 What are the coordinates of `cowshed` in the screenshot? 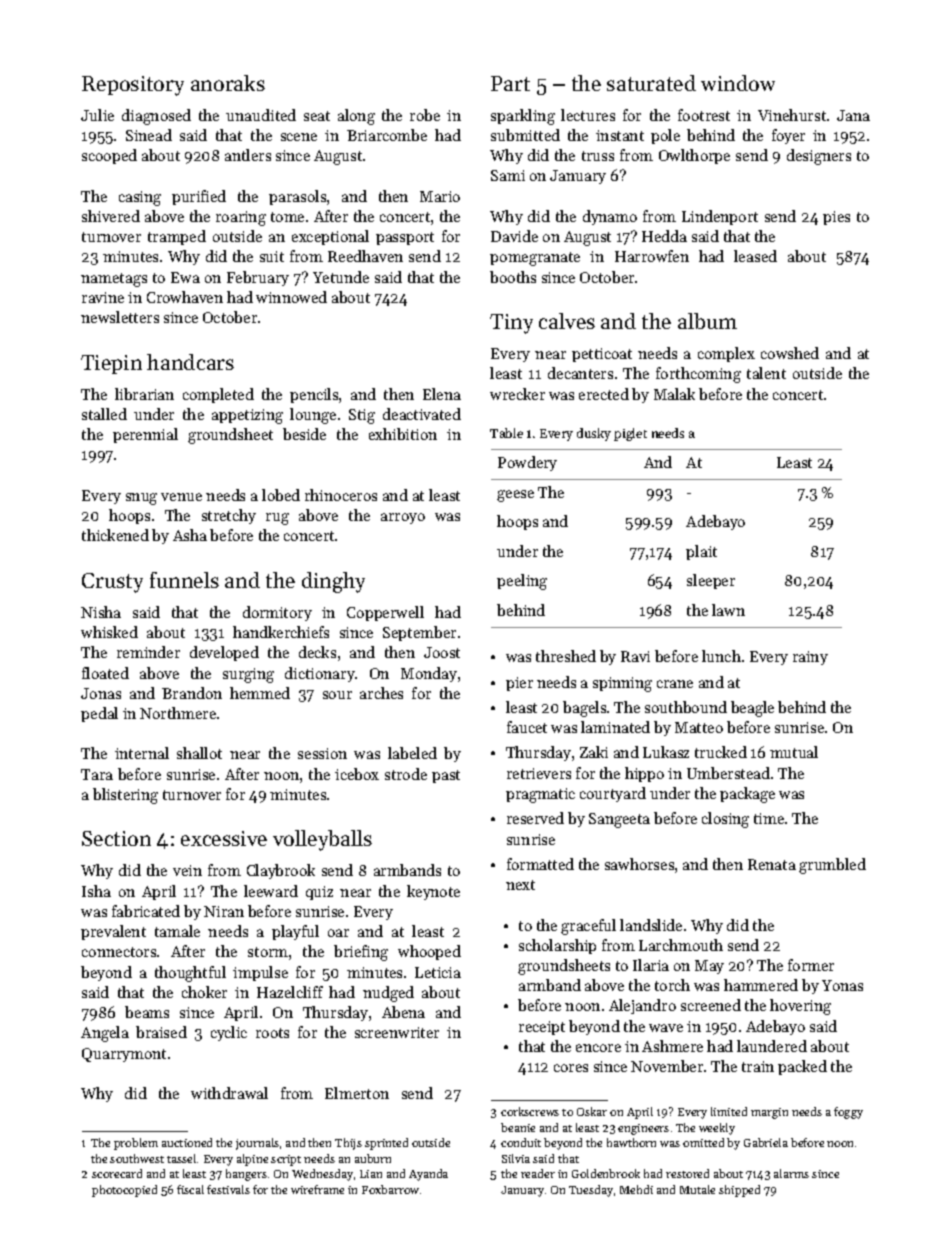 It's located at (790, 353).
